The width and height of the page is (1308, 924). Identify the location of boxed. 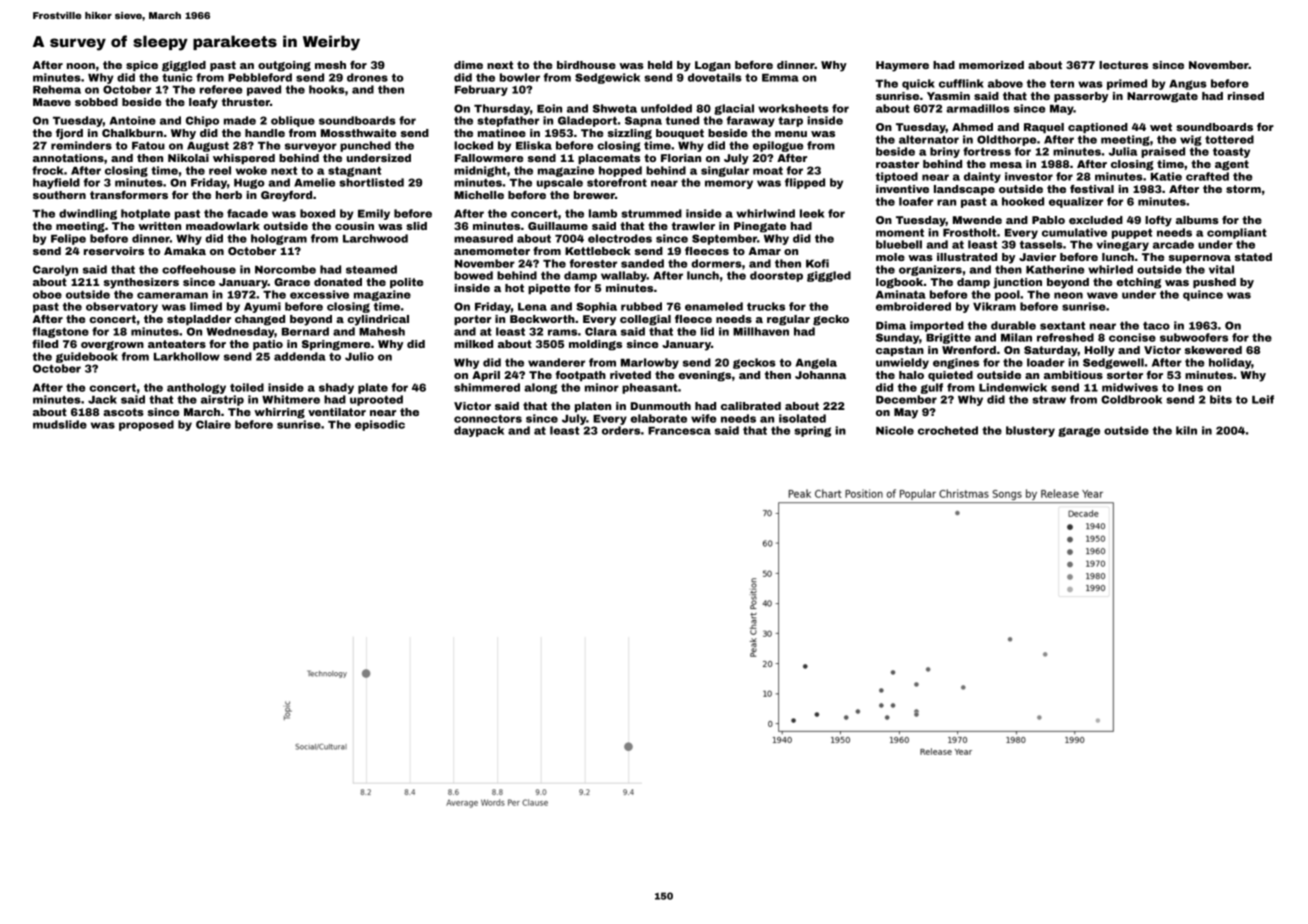
(317, 213).
